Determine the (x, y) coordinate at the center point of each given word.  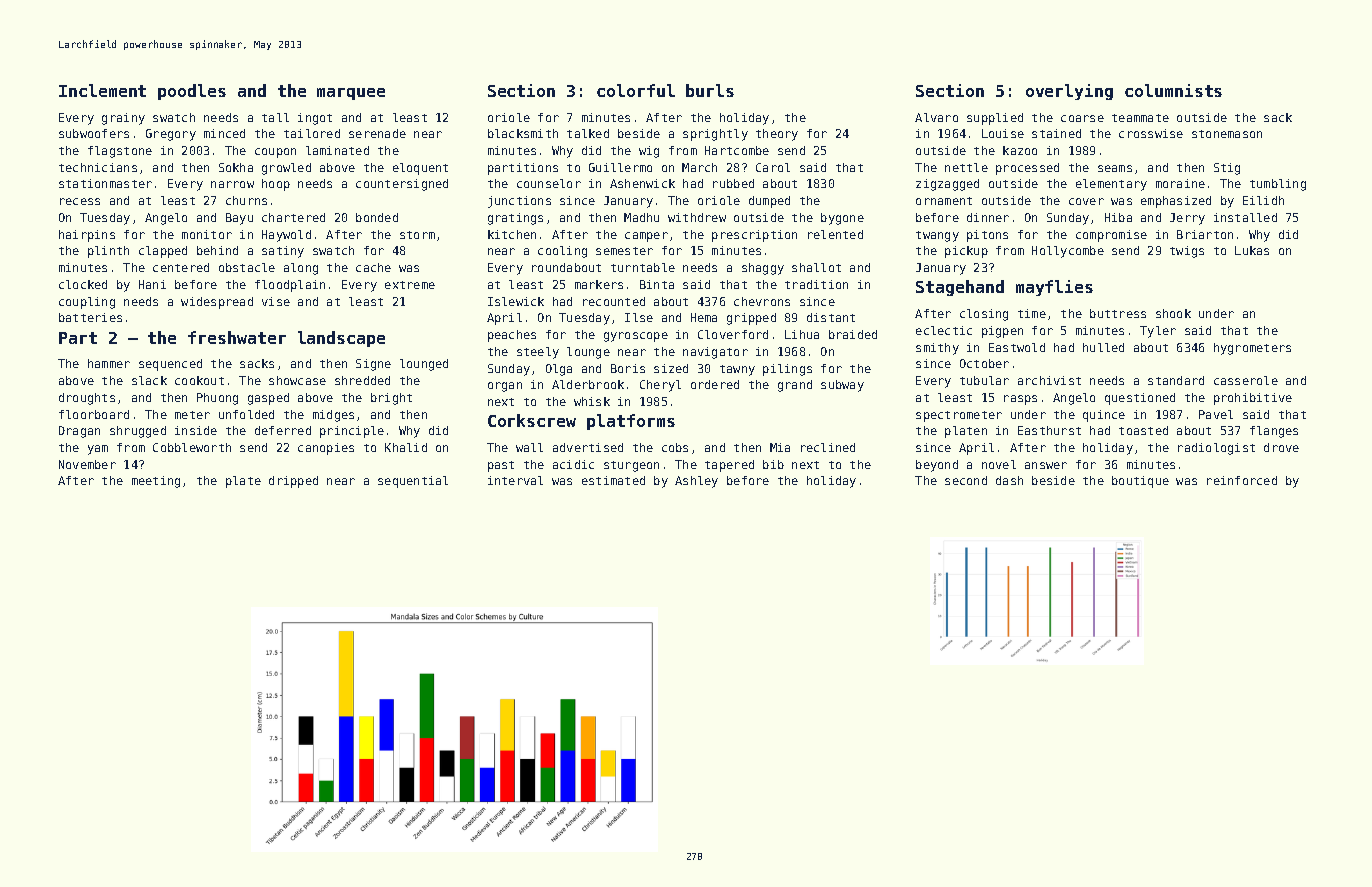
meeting (156, 482)
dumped (769, 202)
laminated (337, 150)
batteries (90, 317)
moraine (1180, 183)
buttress (1118, 313)
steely (538, 353)
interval (515, 480)
